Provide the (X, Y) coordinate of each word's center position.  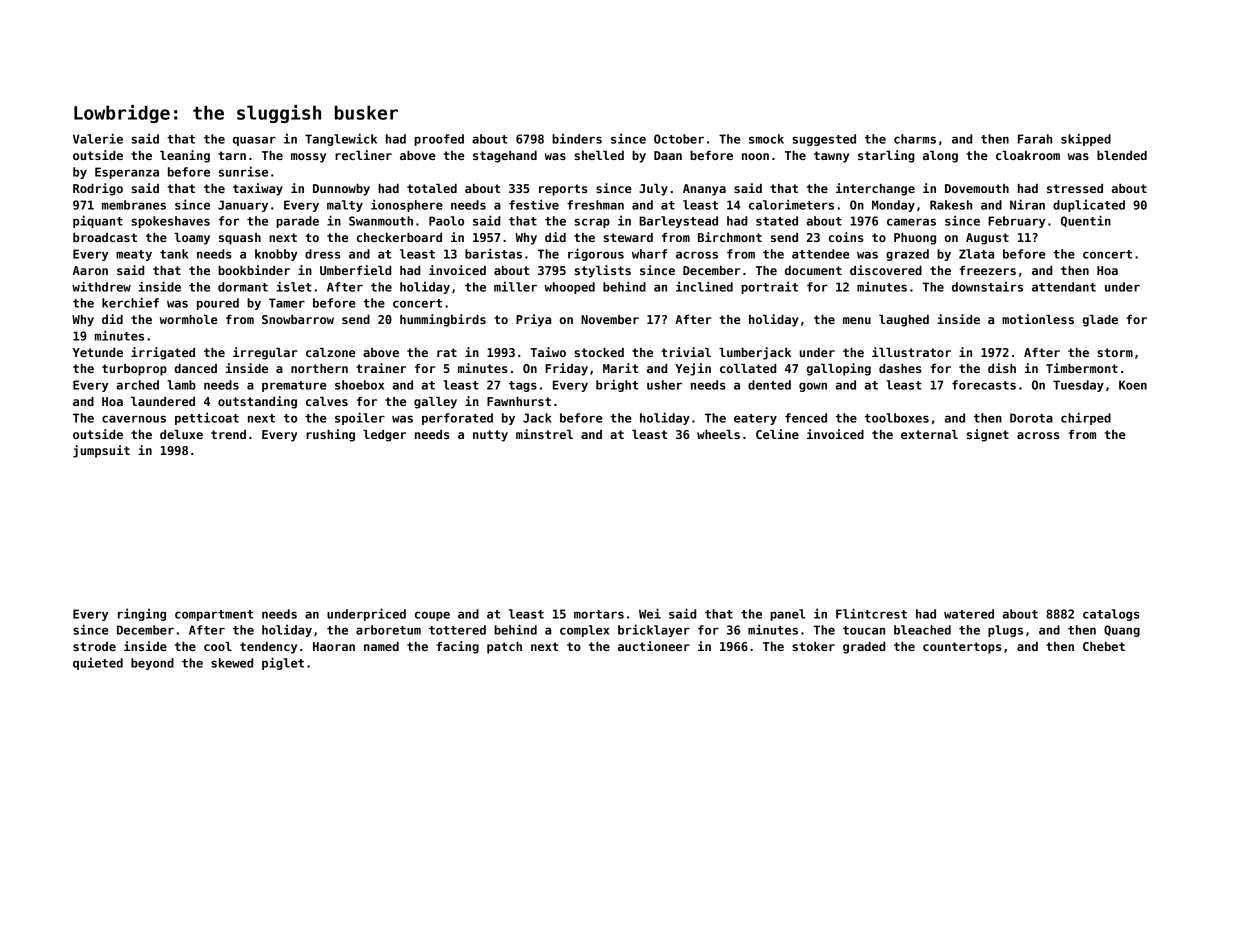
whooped (570, 288)
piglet (283, 663)
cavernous (134, 419)
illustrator (911, 352)
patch (504, 648)
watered (969, 614)
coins (846, 237)
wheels (718, 434)
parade (297, 222)
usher (664, 385)
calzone (331, 352)
